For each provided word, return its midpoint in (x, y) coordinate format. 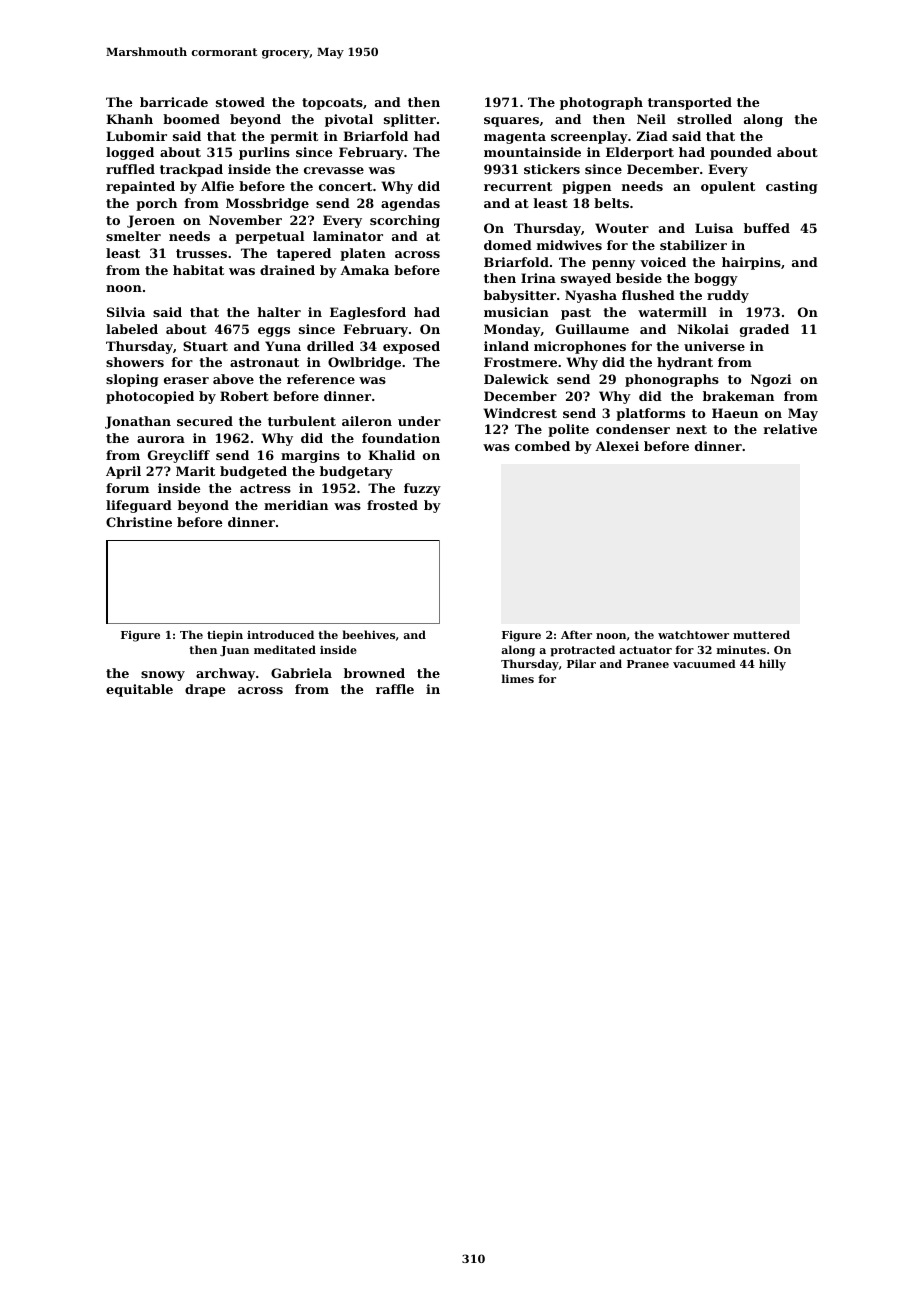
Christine (139, 522)
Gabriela (301, 673)
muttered (761, 634)
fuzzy (422, 489)
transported (690, 103)
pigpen (586, 187)
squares (511, 122)
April (123, 472)
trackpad (191, 170)
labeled (132, 329)
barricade (174, 102)
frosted (392, 505)
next (691, 429)
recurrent (518, 186)
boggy (716, 279)
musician (516, 312)
